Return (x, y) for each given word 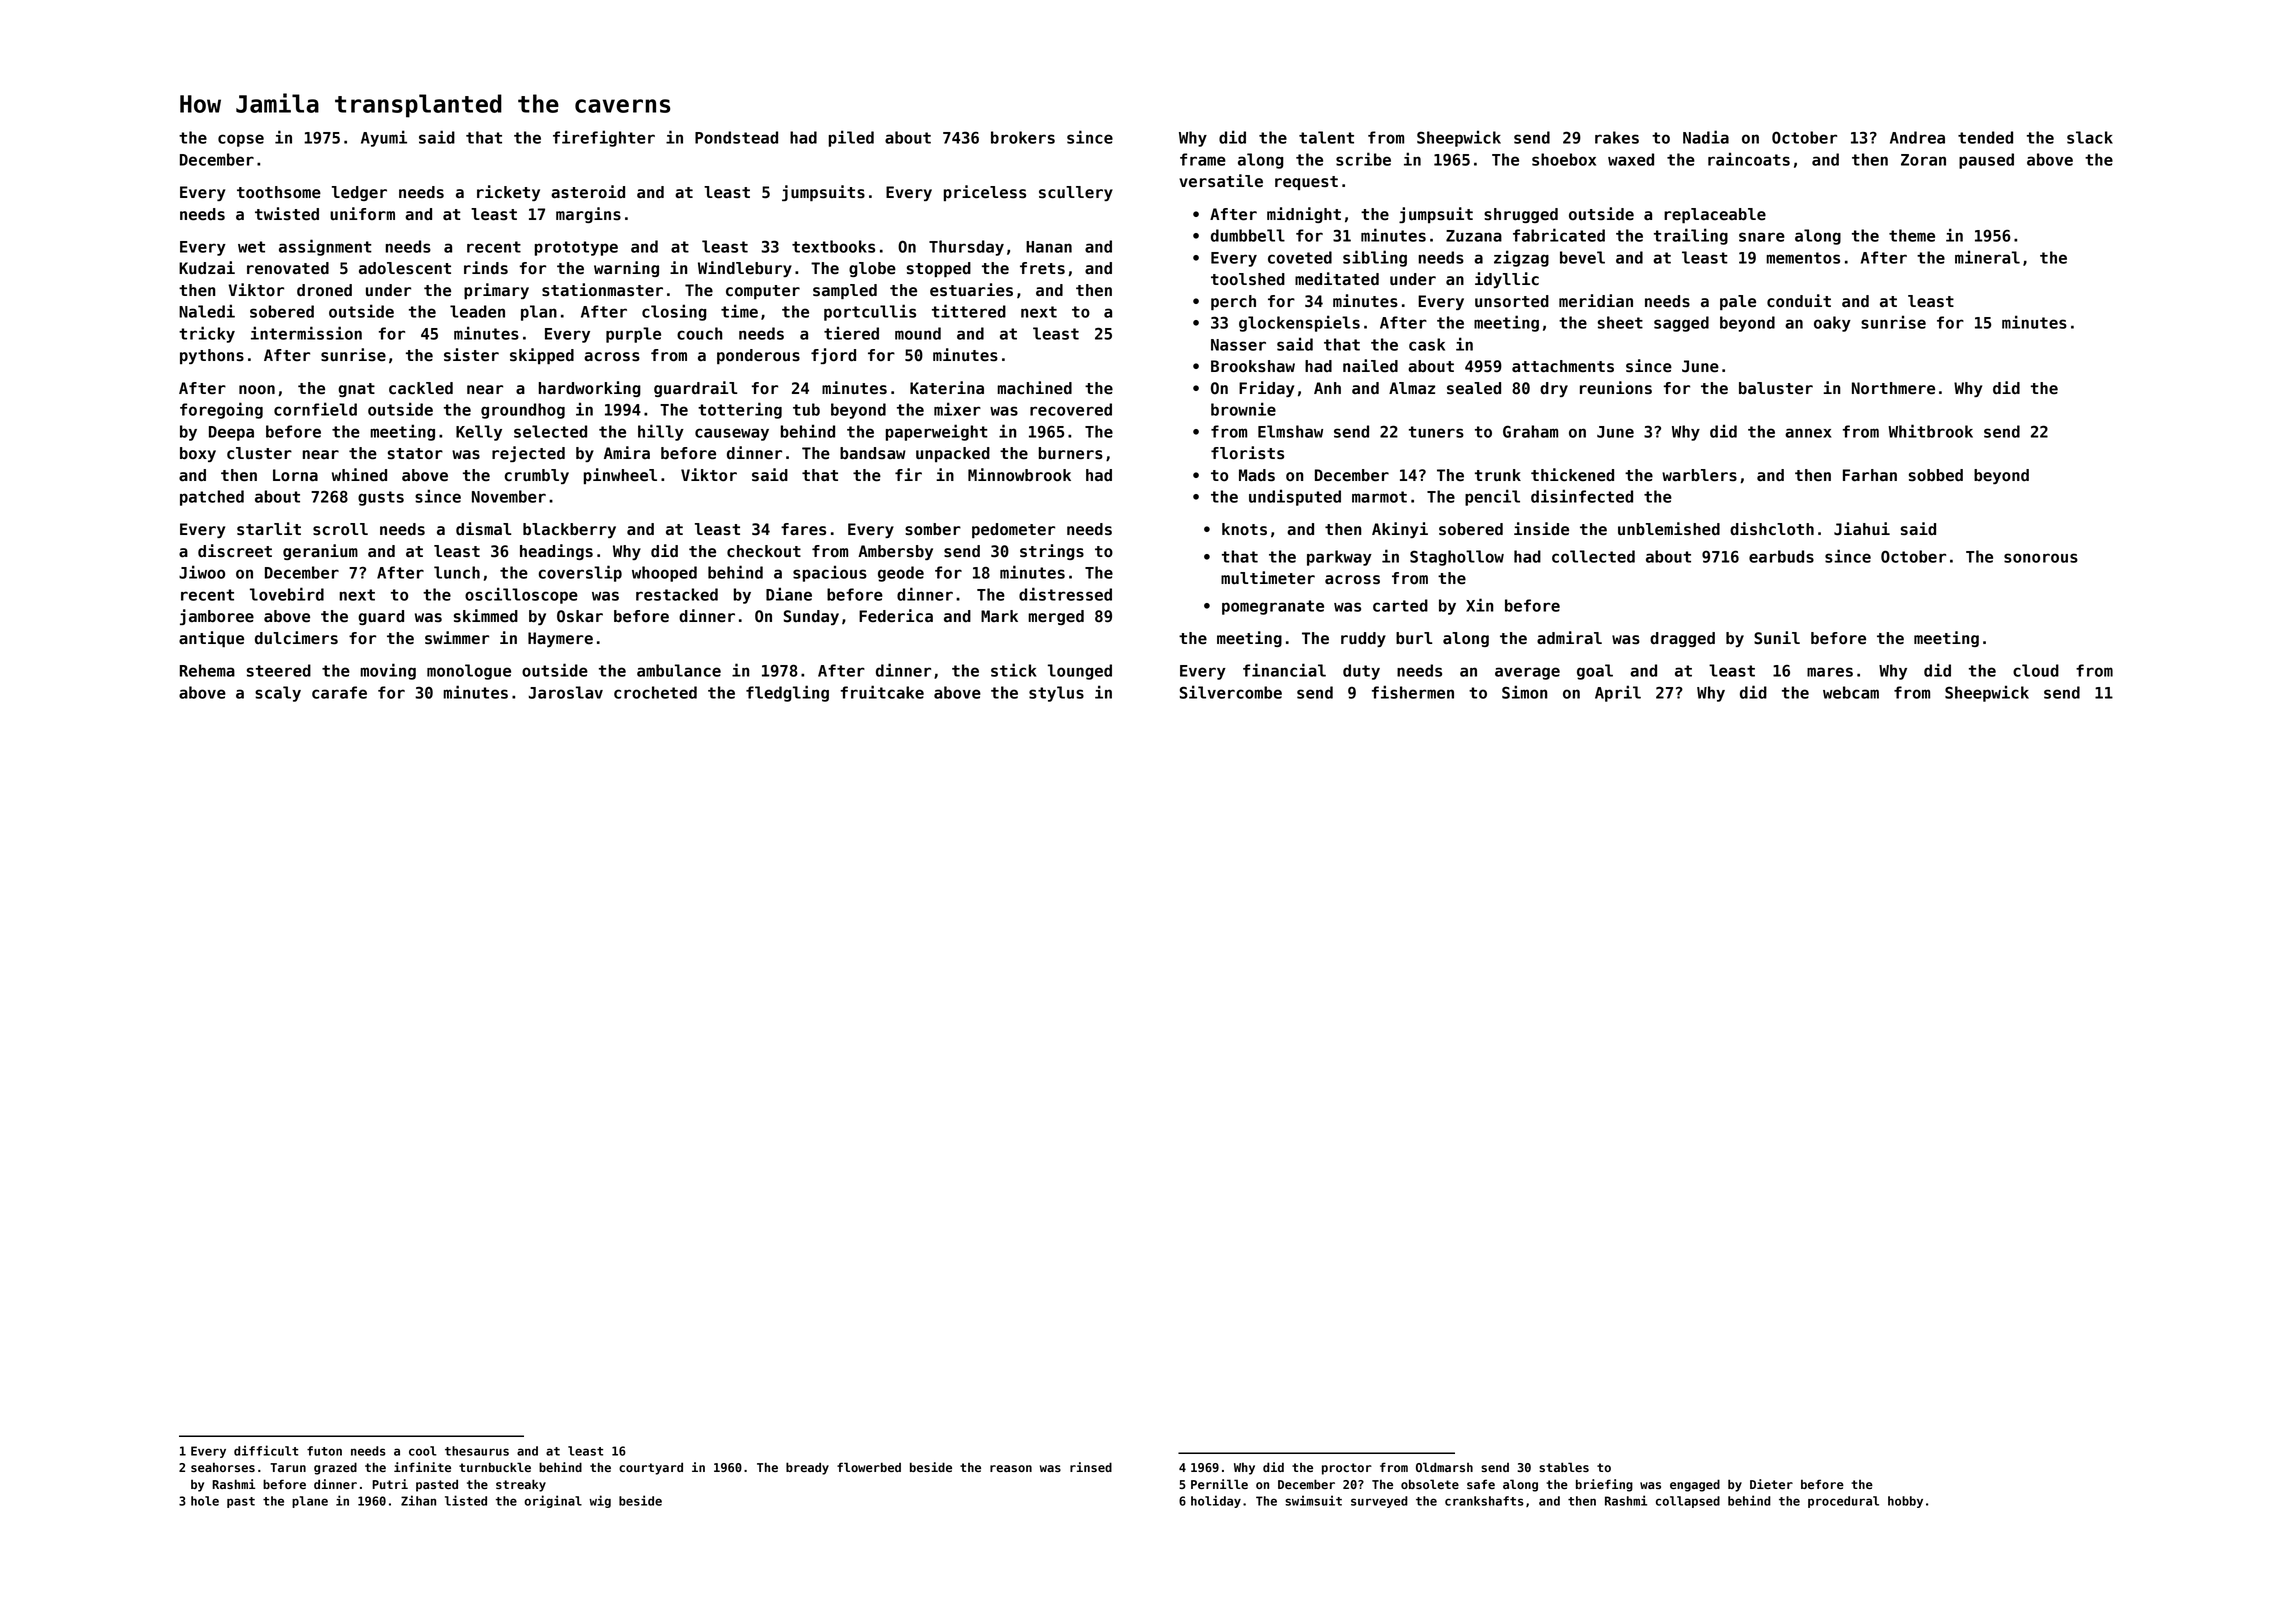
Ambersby (895, 552)
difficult (266, 1450)
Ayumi (384, 138)
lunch (457, 572)
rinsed (1091, 1467)
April (1618, 693)
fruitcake (882, 692)
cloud (2036, 670)
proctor (1347, 1469)
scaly (278, 694)
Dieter (1771, 1484)
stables (1564, 1467)
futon (324, 1451)
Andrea (1917, 137)
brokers (1023, 137)
